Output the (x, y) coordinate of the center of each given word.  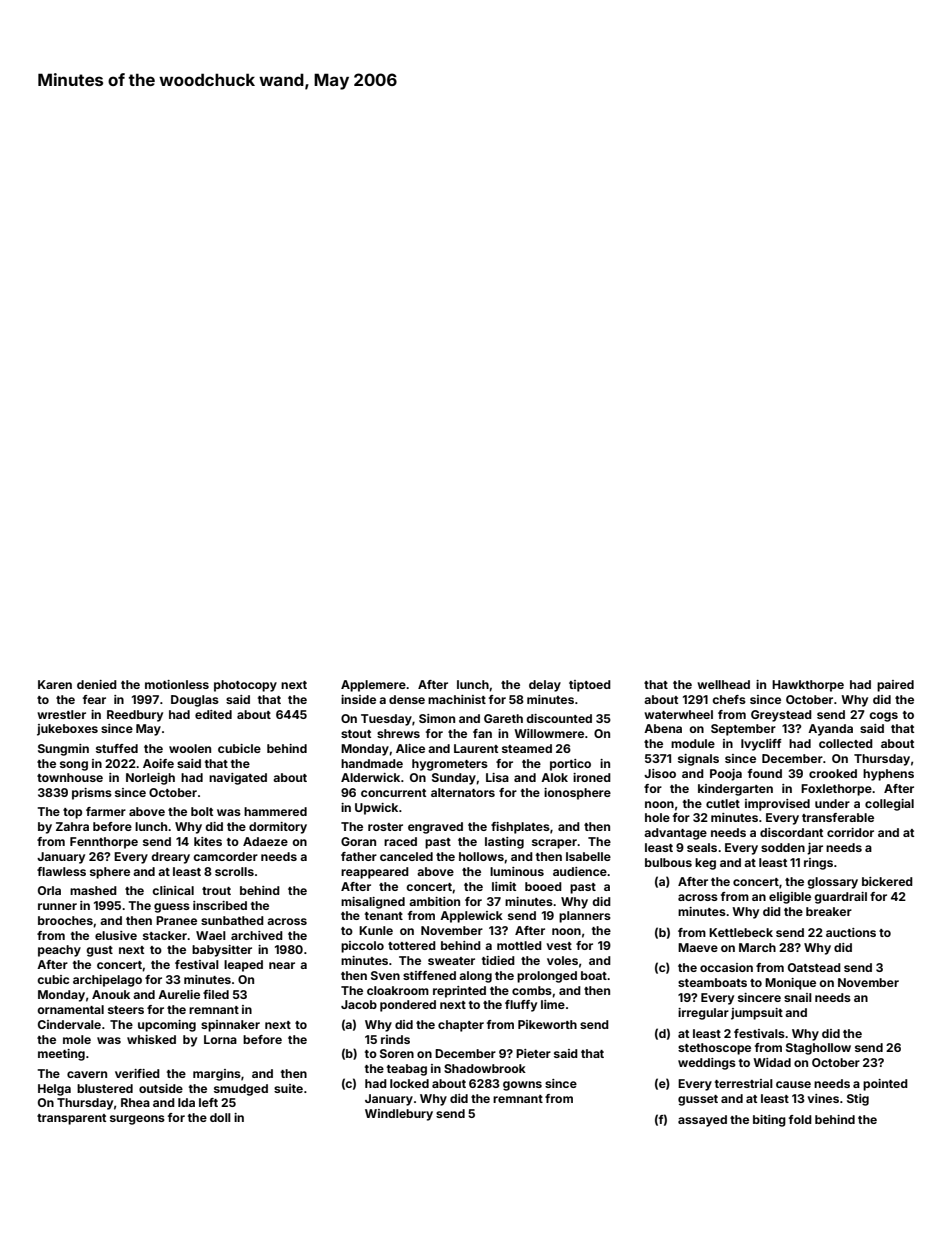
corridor (850, 832)
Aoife (158, 763)
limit (504, 886)
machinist (457, 699)
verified (137, 1073)
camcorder (225, 856)
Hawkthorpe (808, 686)
